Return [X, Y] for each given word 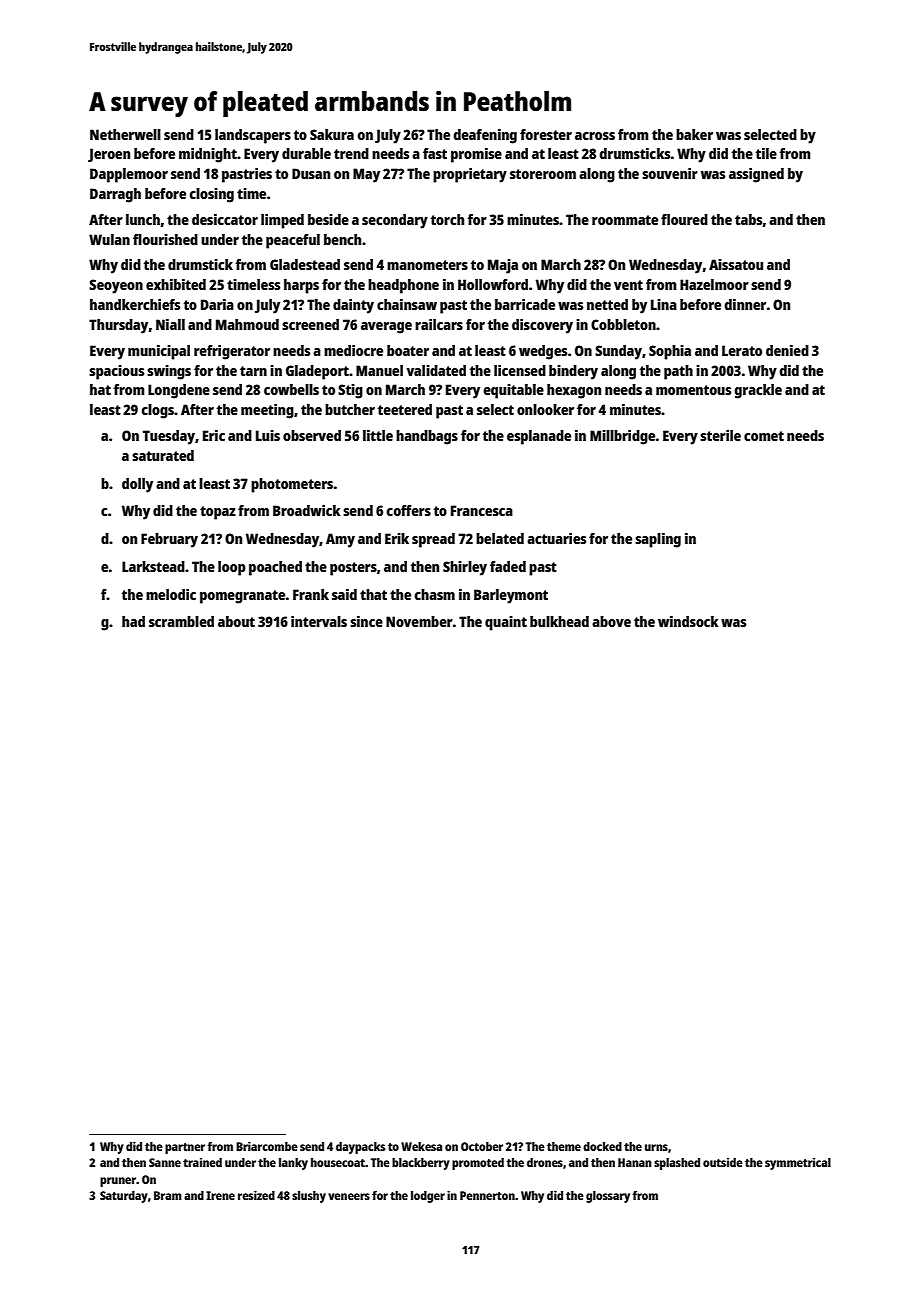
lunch [143, 219]
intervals [319, 621]
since [366, 621]
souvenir [670, 173]
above [611, 621]
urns [656, 1147]
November [419, 621]
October [482, 1146]
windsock [688, 621]
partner [185, 1148]
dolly [137, 485]
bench [342, 239]
